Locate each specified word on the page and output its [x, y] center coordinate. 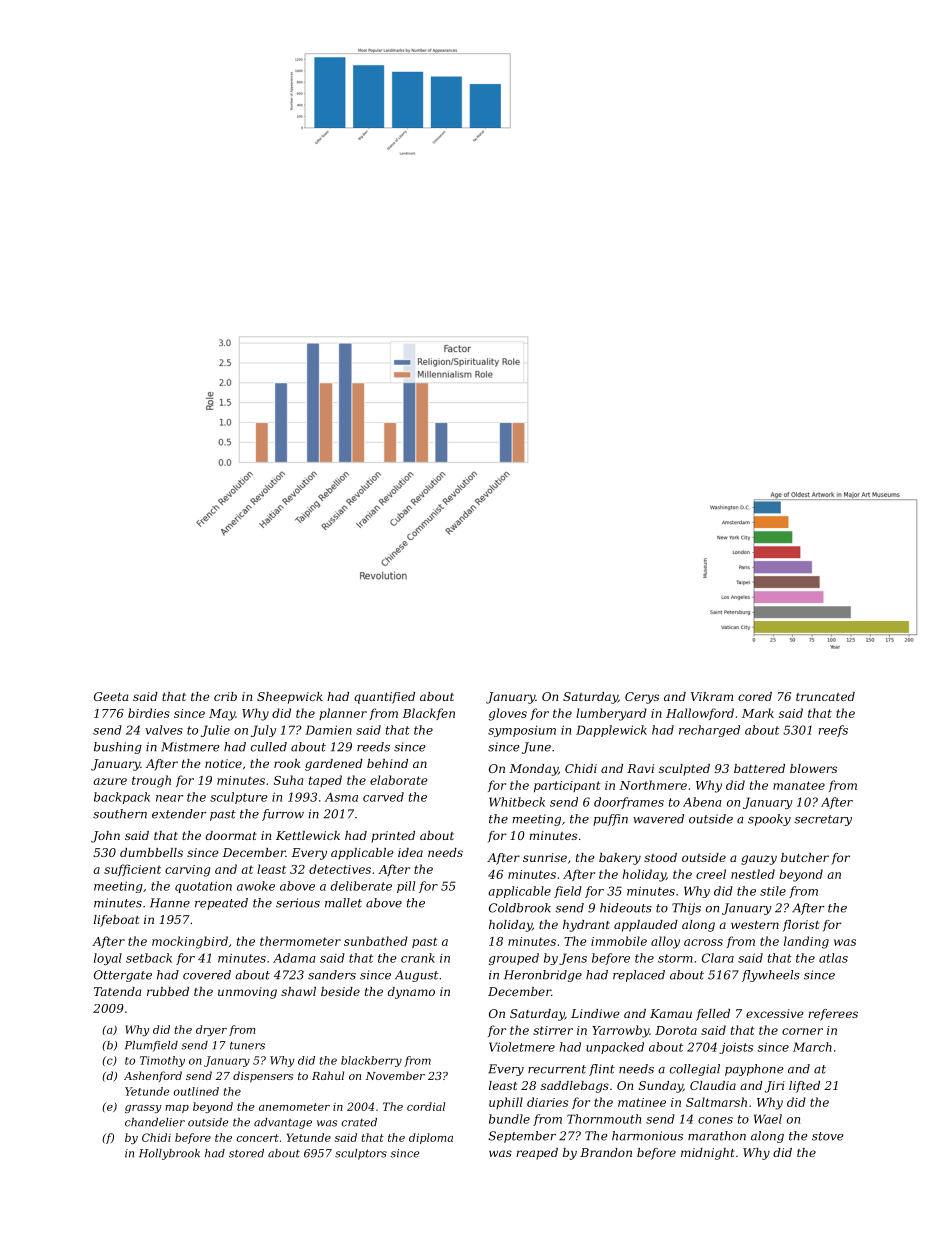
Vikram [712, 696]
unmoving [247, 993]
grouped [514, 959]
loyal [108, 959]
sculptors [361, 1154]
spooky [769, 820]
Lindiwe [595, 1013]
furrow [283, 815]
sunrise [545, 857]
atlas [833, 958]
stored [246, 1153]
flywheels [771, 976]
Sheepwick [290, 698]
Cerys [642, 698]
